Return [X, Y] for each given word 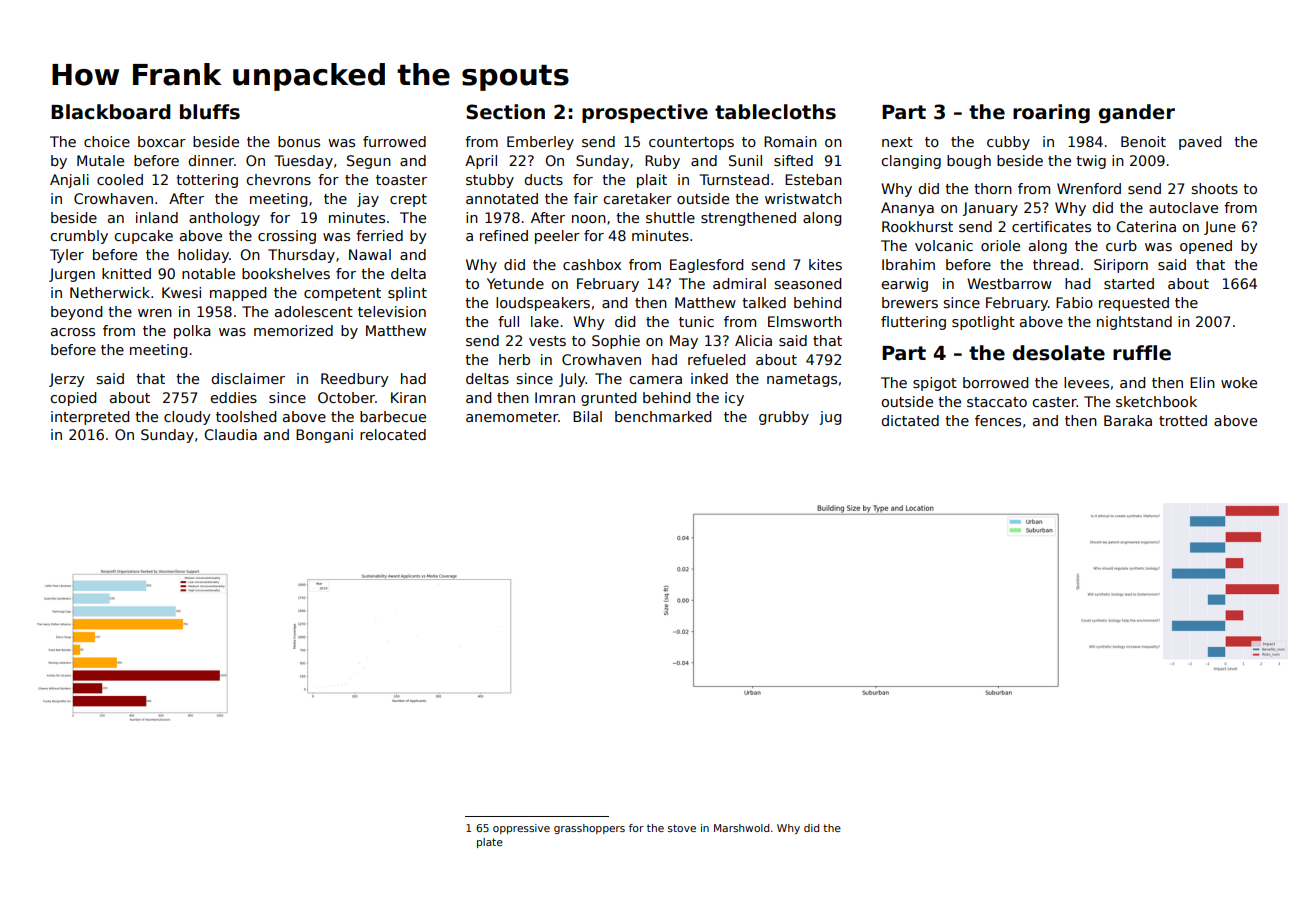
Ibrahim [908, 264]
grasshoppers [589, 829]
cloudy [187, 418]
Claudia [230, 434]
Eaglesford [706, 266]
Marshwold [741, 828]
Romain [790, 141]
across [73, 332]
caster [1054, 402]
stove [682, 828]
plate [490, 843]
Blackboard [111, 112]
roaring [1051, 113]
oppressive [521, 829]
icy [734, 399]
